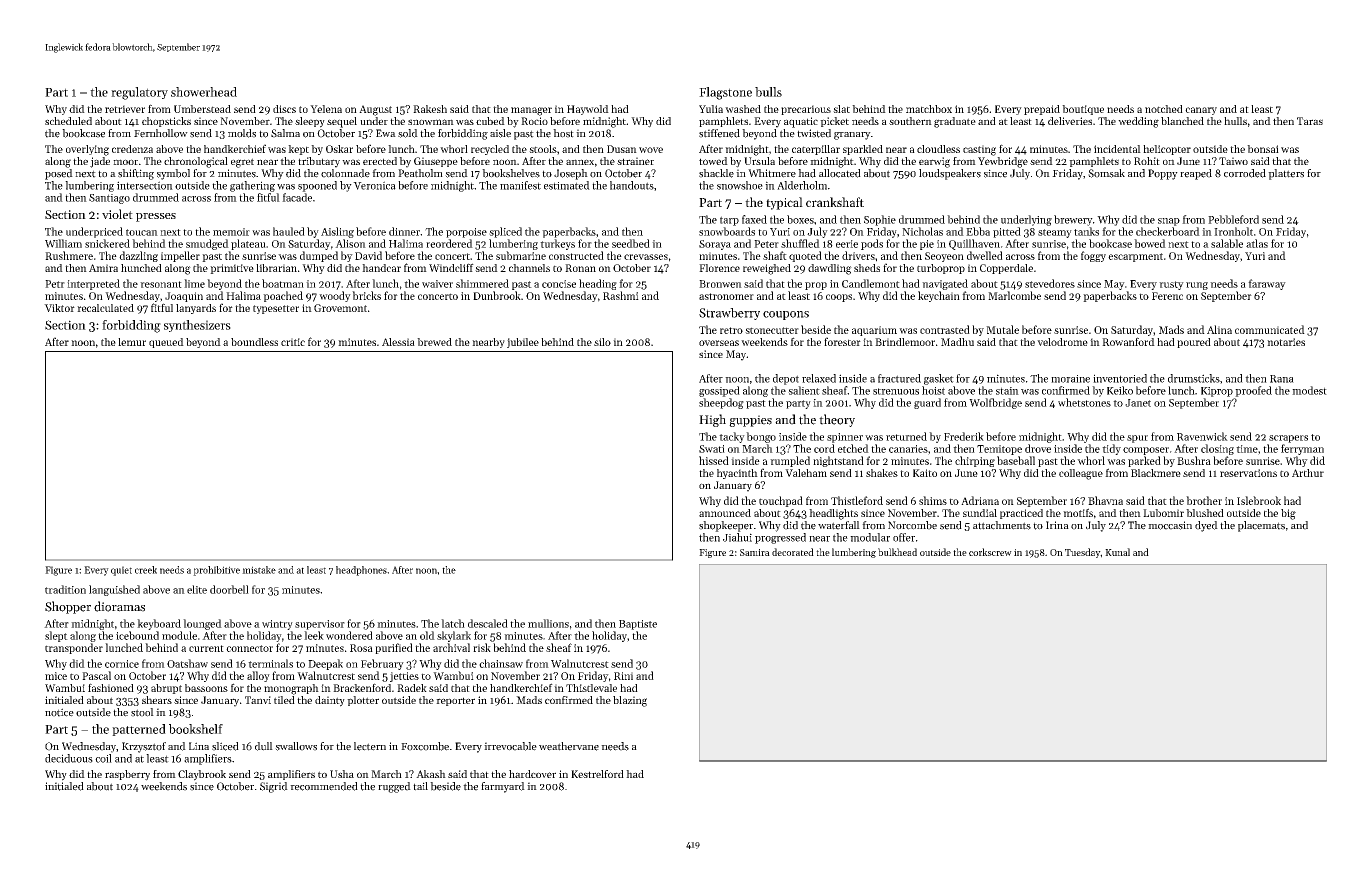 The image size is (1372, 887). Describe the element at coordinates (146, 570) in the page. I see `creek` at that location.
